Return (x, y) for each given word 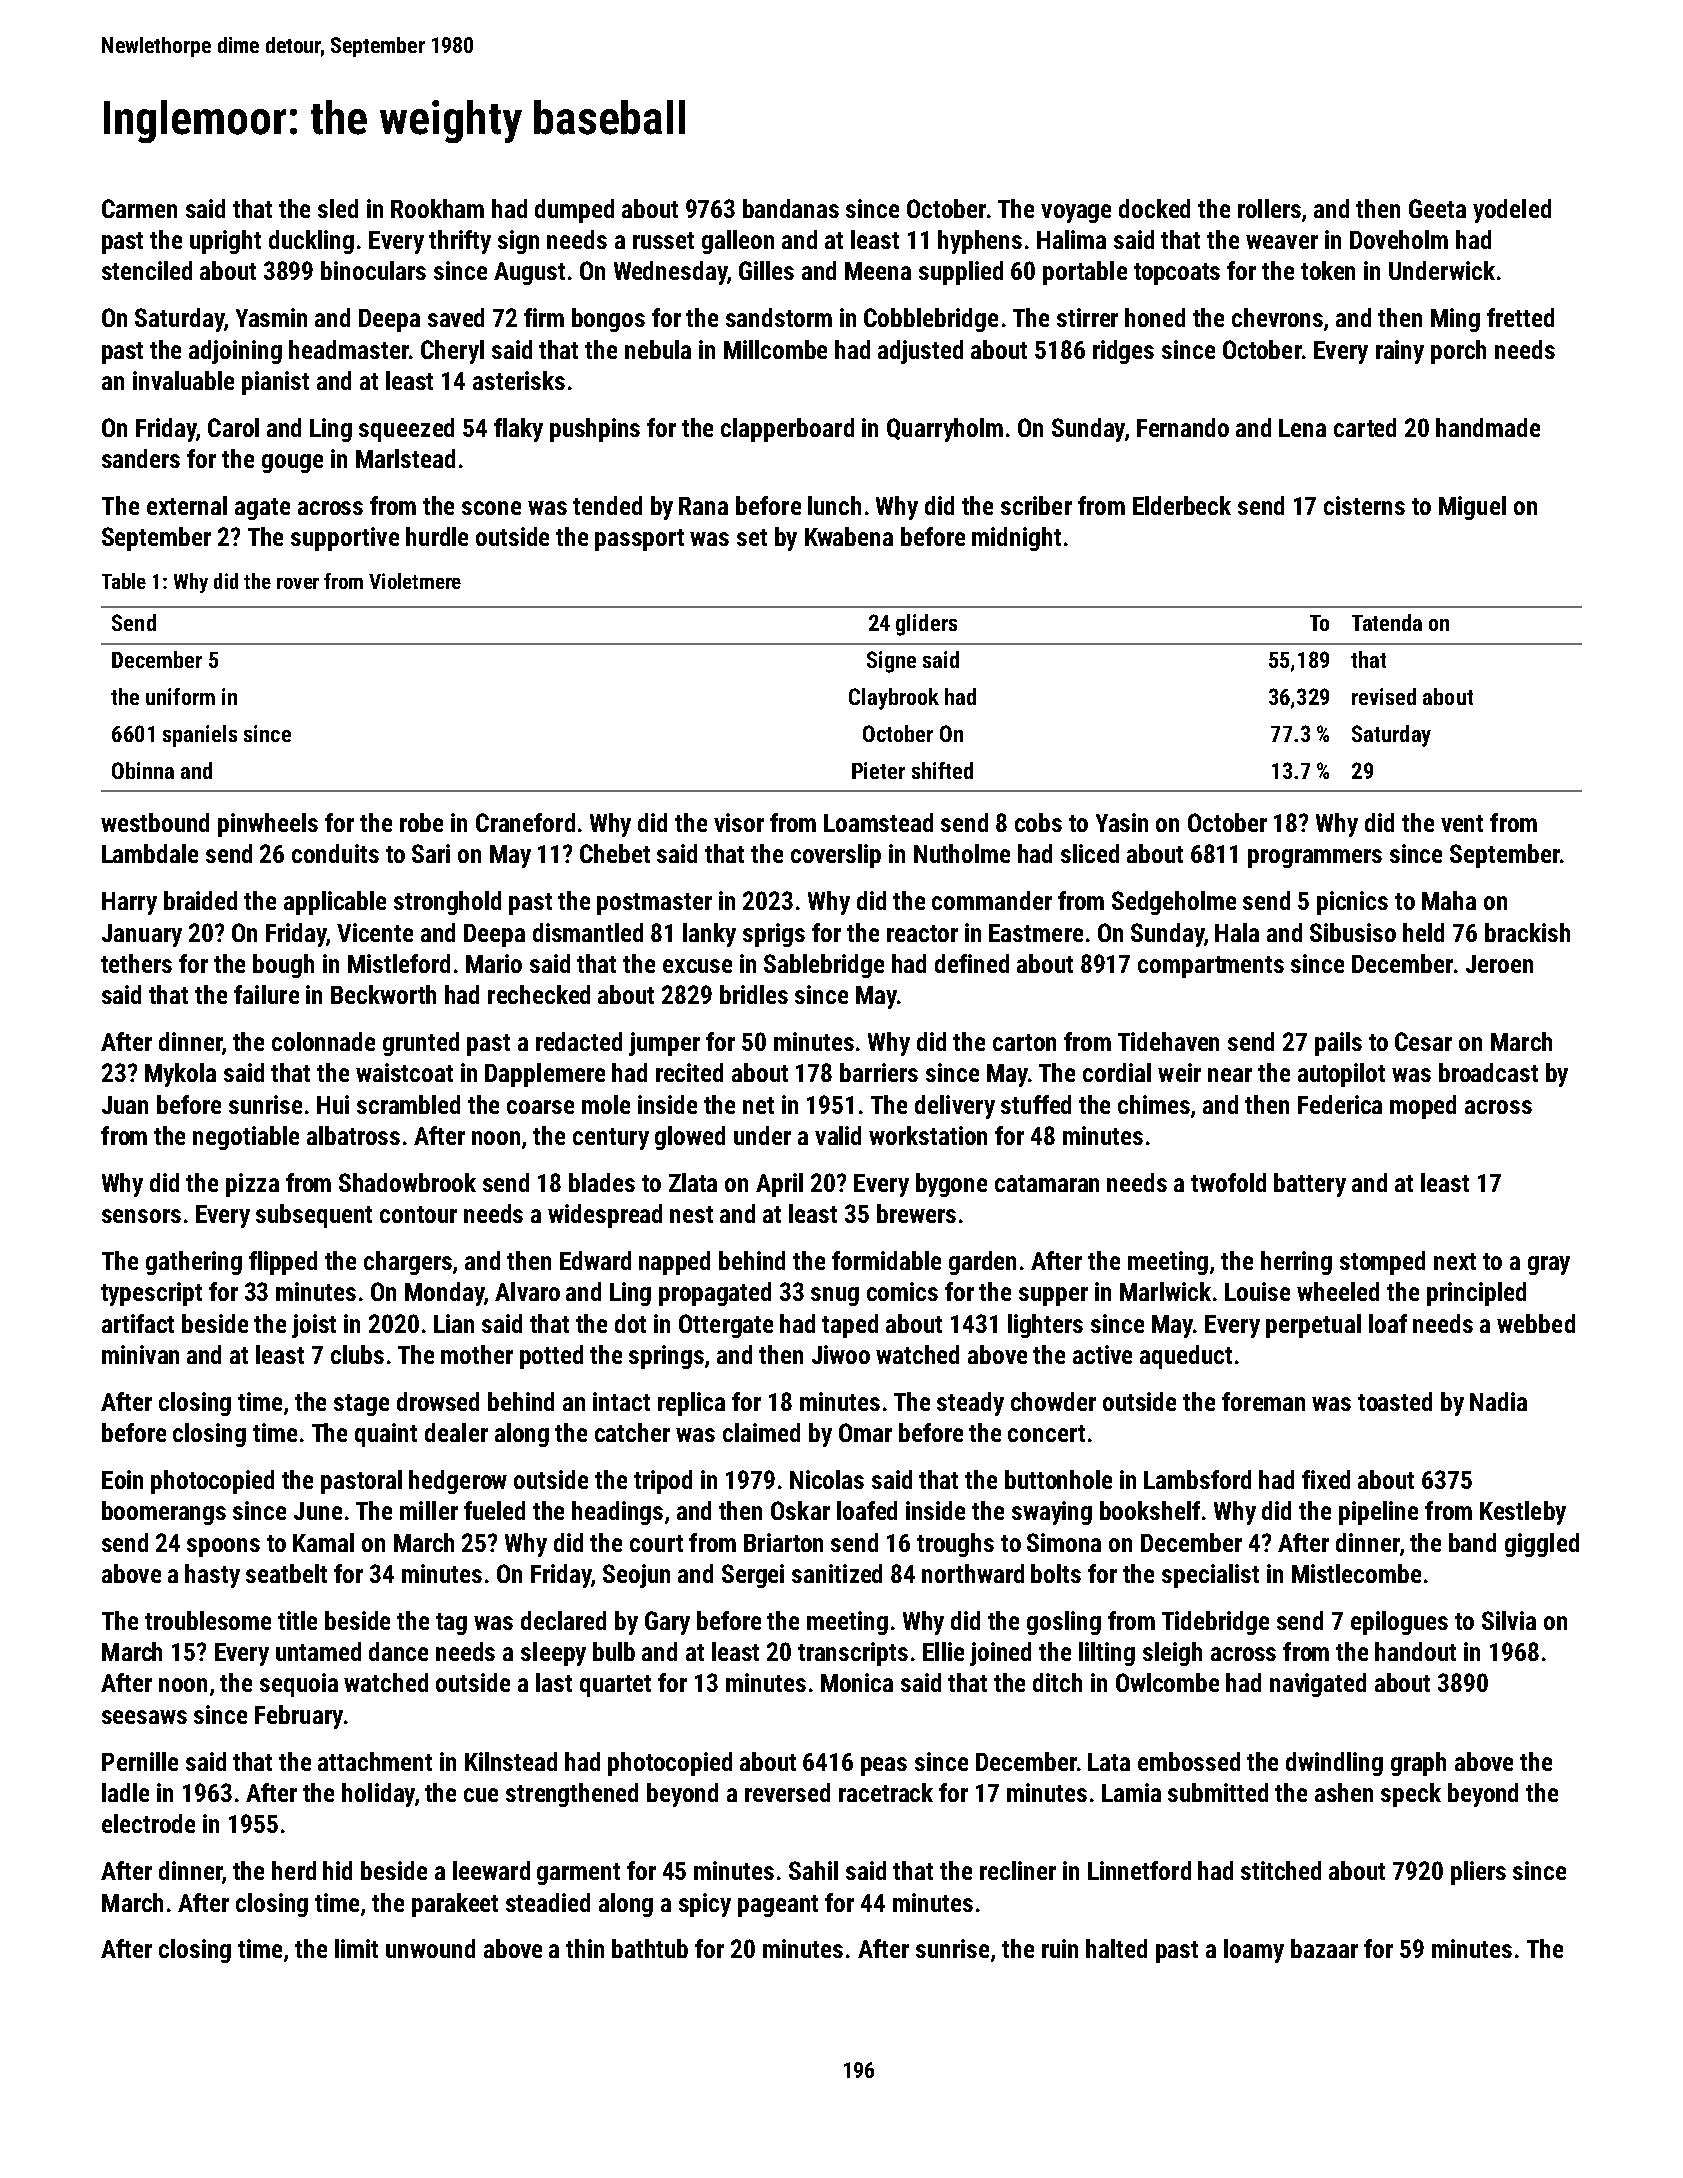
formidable (886, 1260)
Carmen (139, 208)
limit (356, 1948)
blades (602, 1182)
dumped (574, 211)
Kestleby (1523, 1513)
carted (1365, 427)
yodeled (1512, 211)
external (187, 505)
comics (902, 1291)
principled (1476, 1294)
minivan (140, 1354)
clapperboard (787, 430)
